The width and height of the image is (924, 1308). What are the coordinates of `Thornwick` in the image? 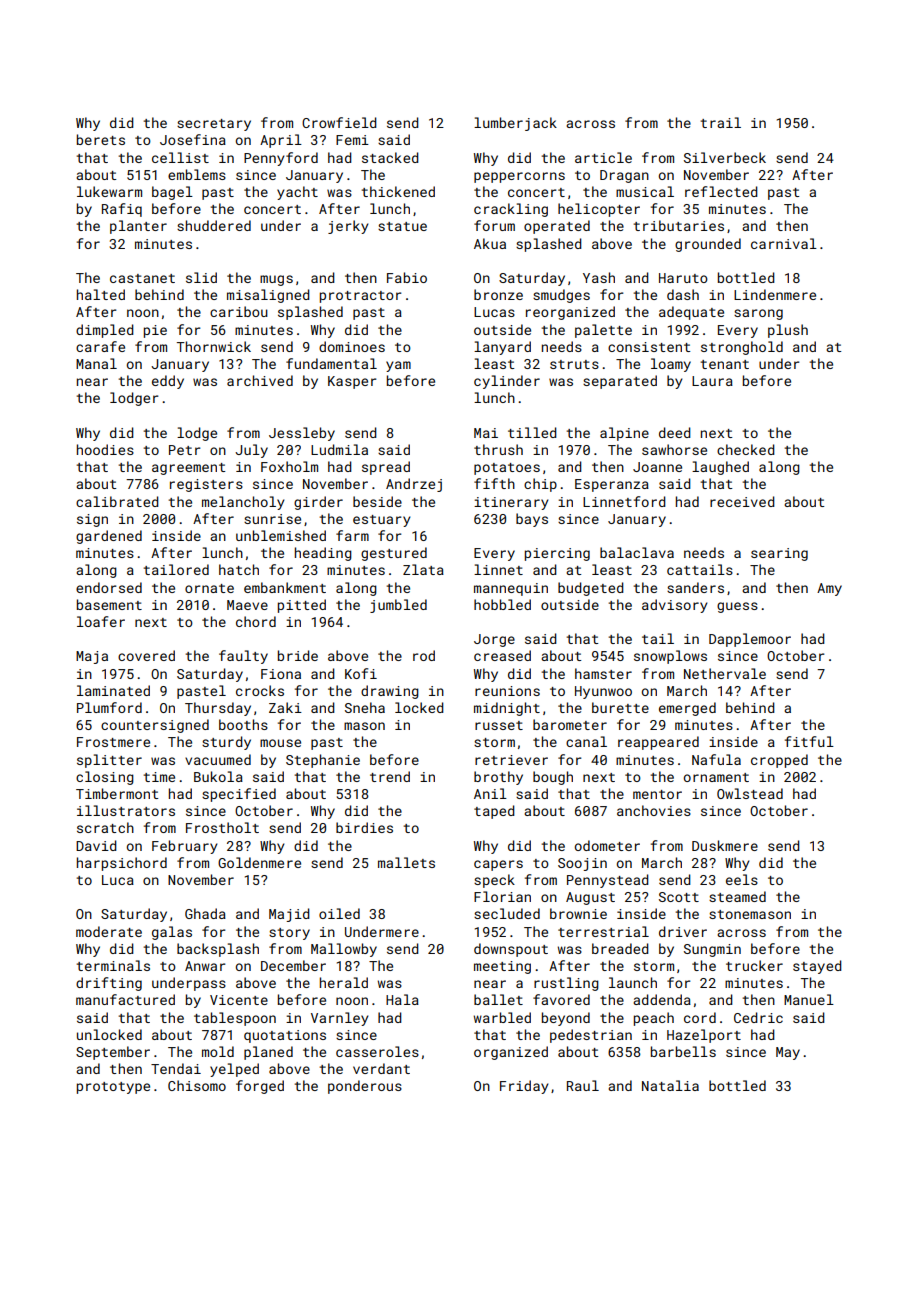 It's located at (214, 346).
